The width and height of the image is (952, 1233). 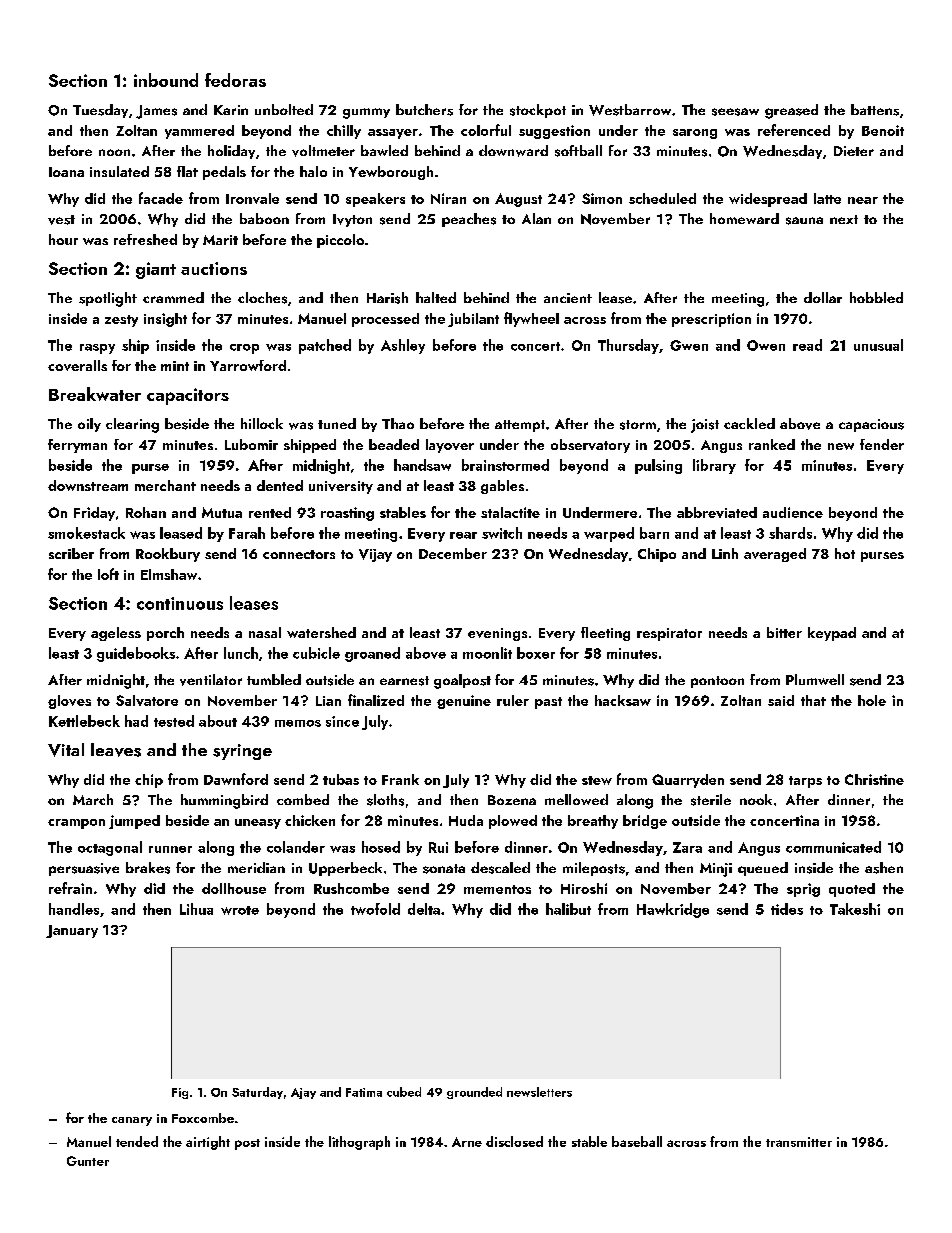 What do you see at coordinates (385, 800) in the image?
I see `sloths` at bounding box center [385, 800].
